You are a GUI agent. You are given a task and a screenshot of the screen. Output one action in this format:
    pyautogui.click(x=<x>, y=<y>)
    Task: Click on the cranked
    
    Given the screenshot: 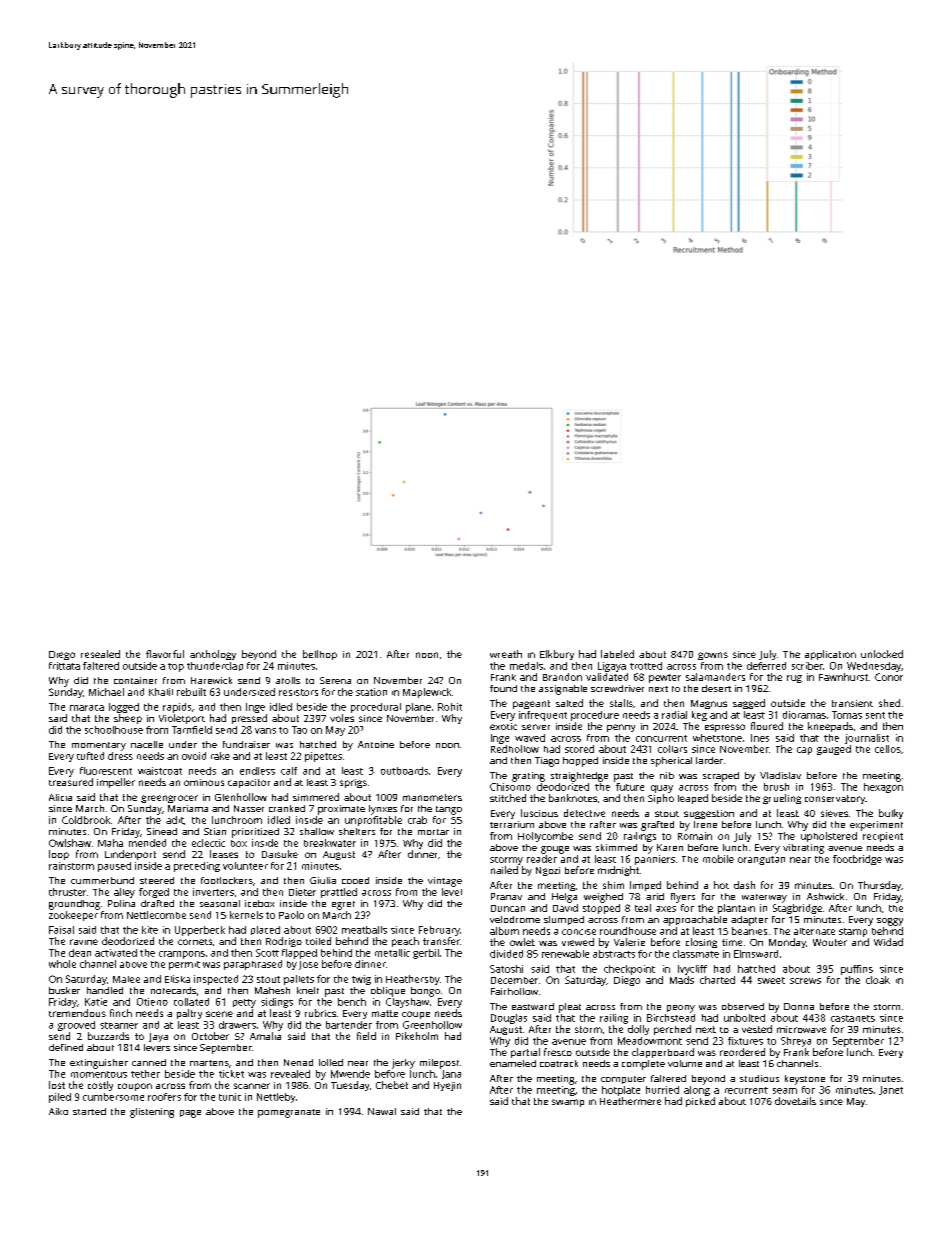 What is the action you would take?
    pyautogui.click(x=287, y=808)
